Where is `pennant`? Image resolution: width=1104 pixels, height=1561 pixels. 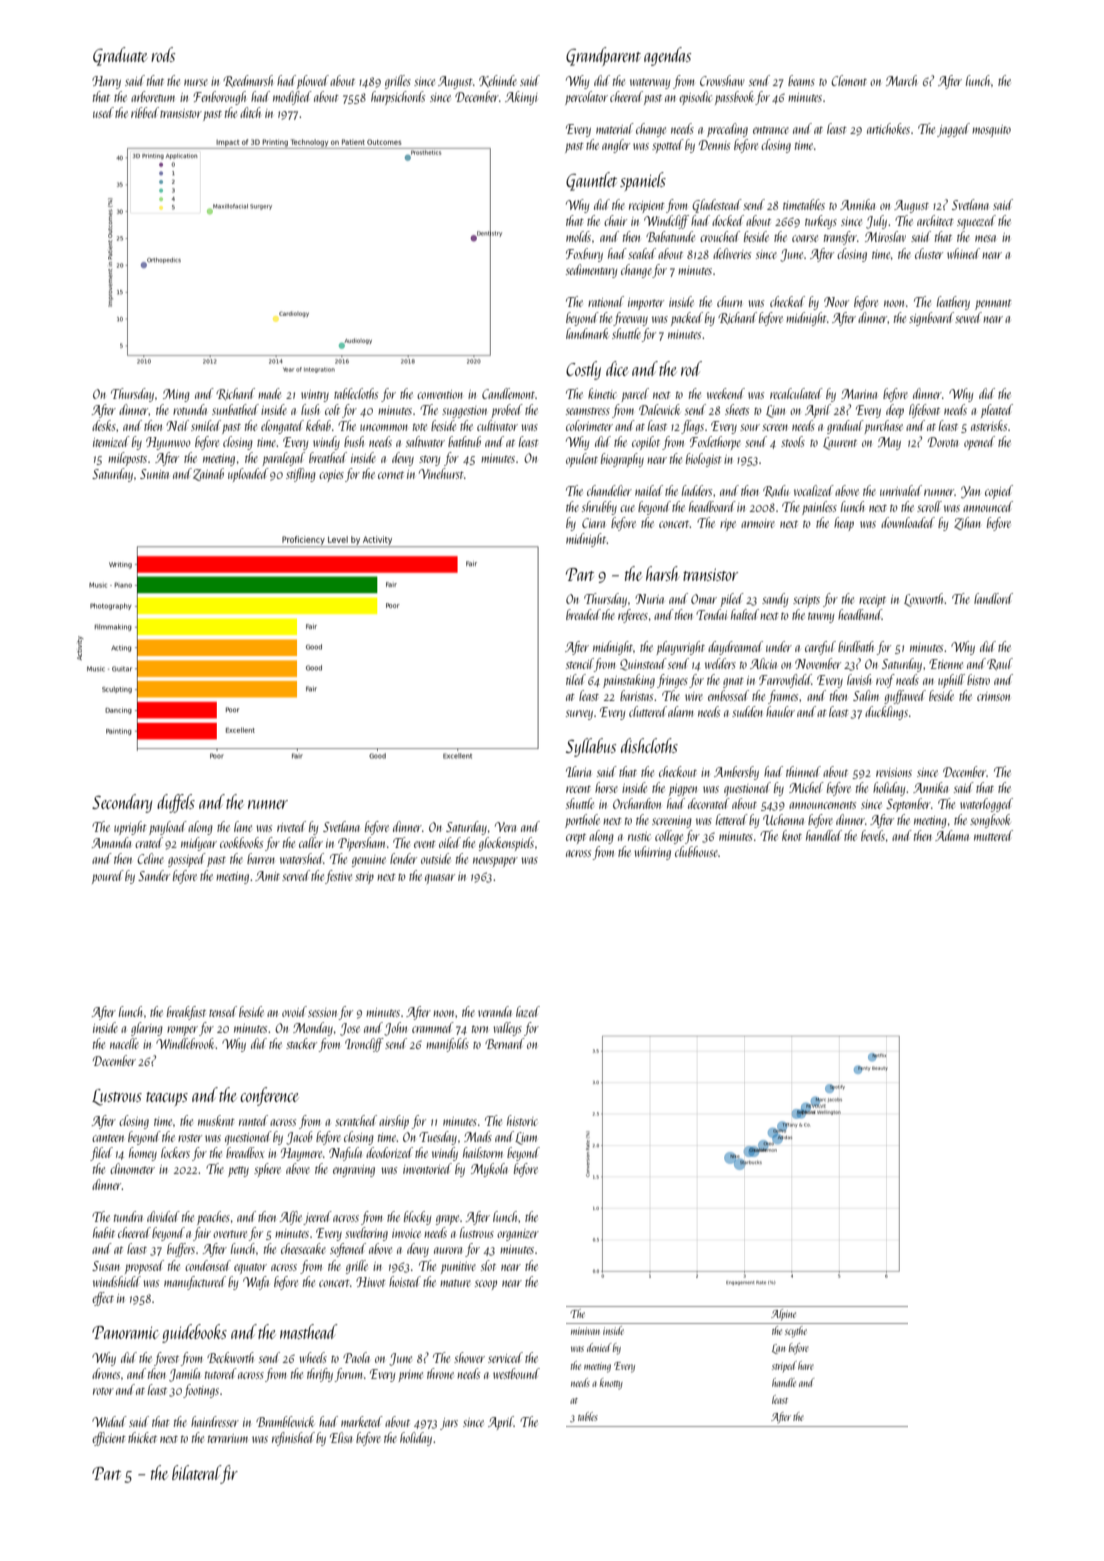 pennant is located at coordinates (993, 304).
